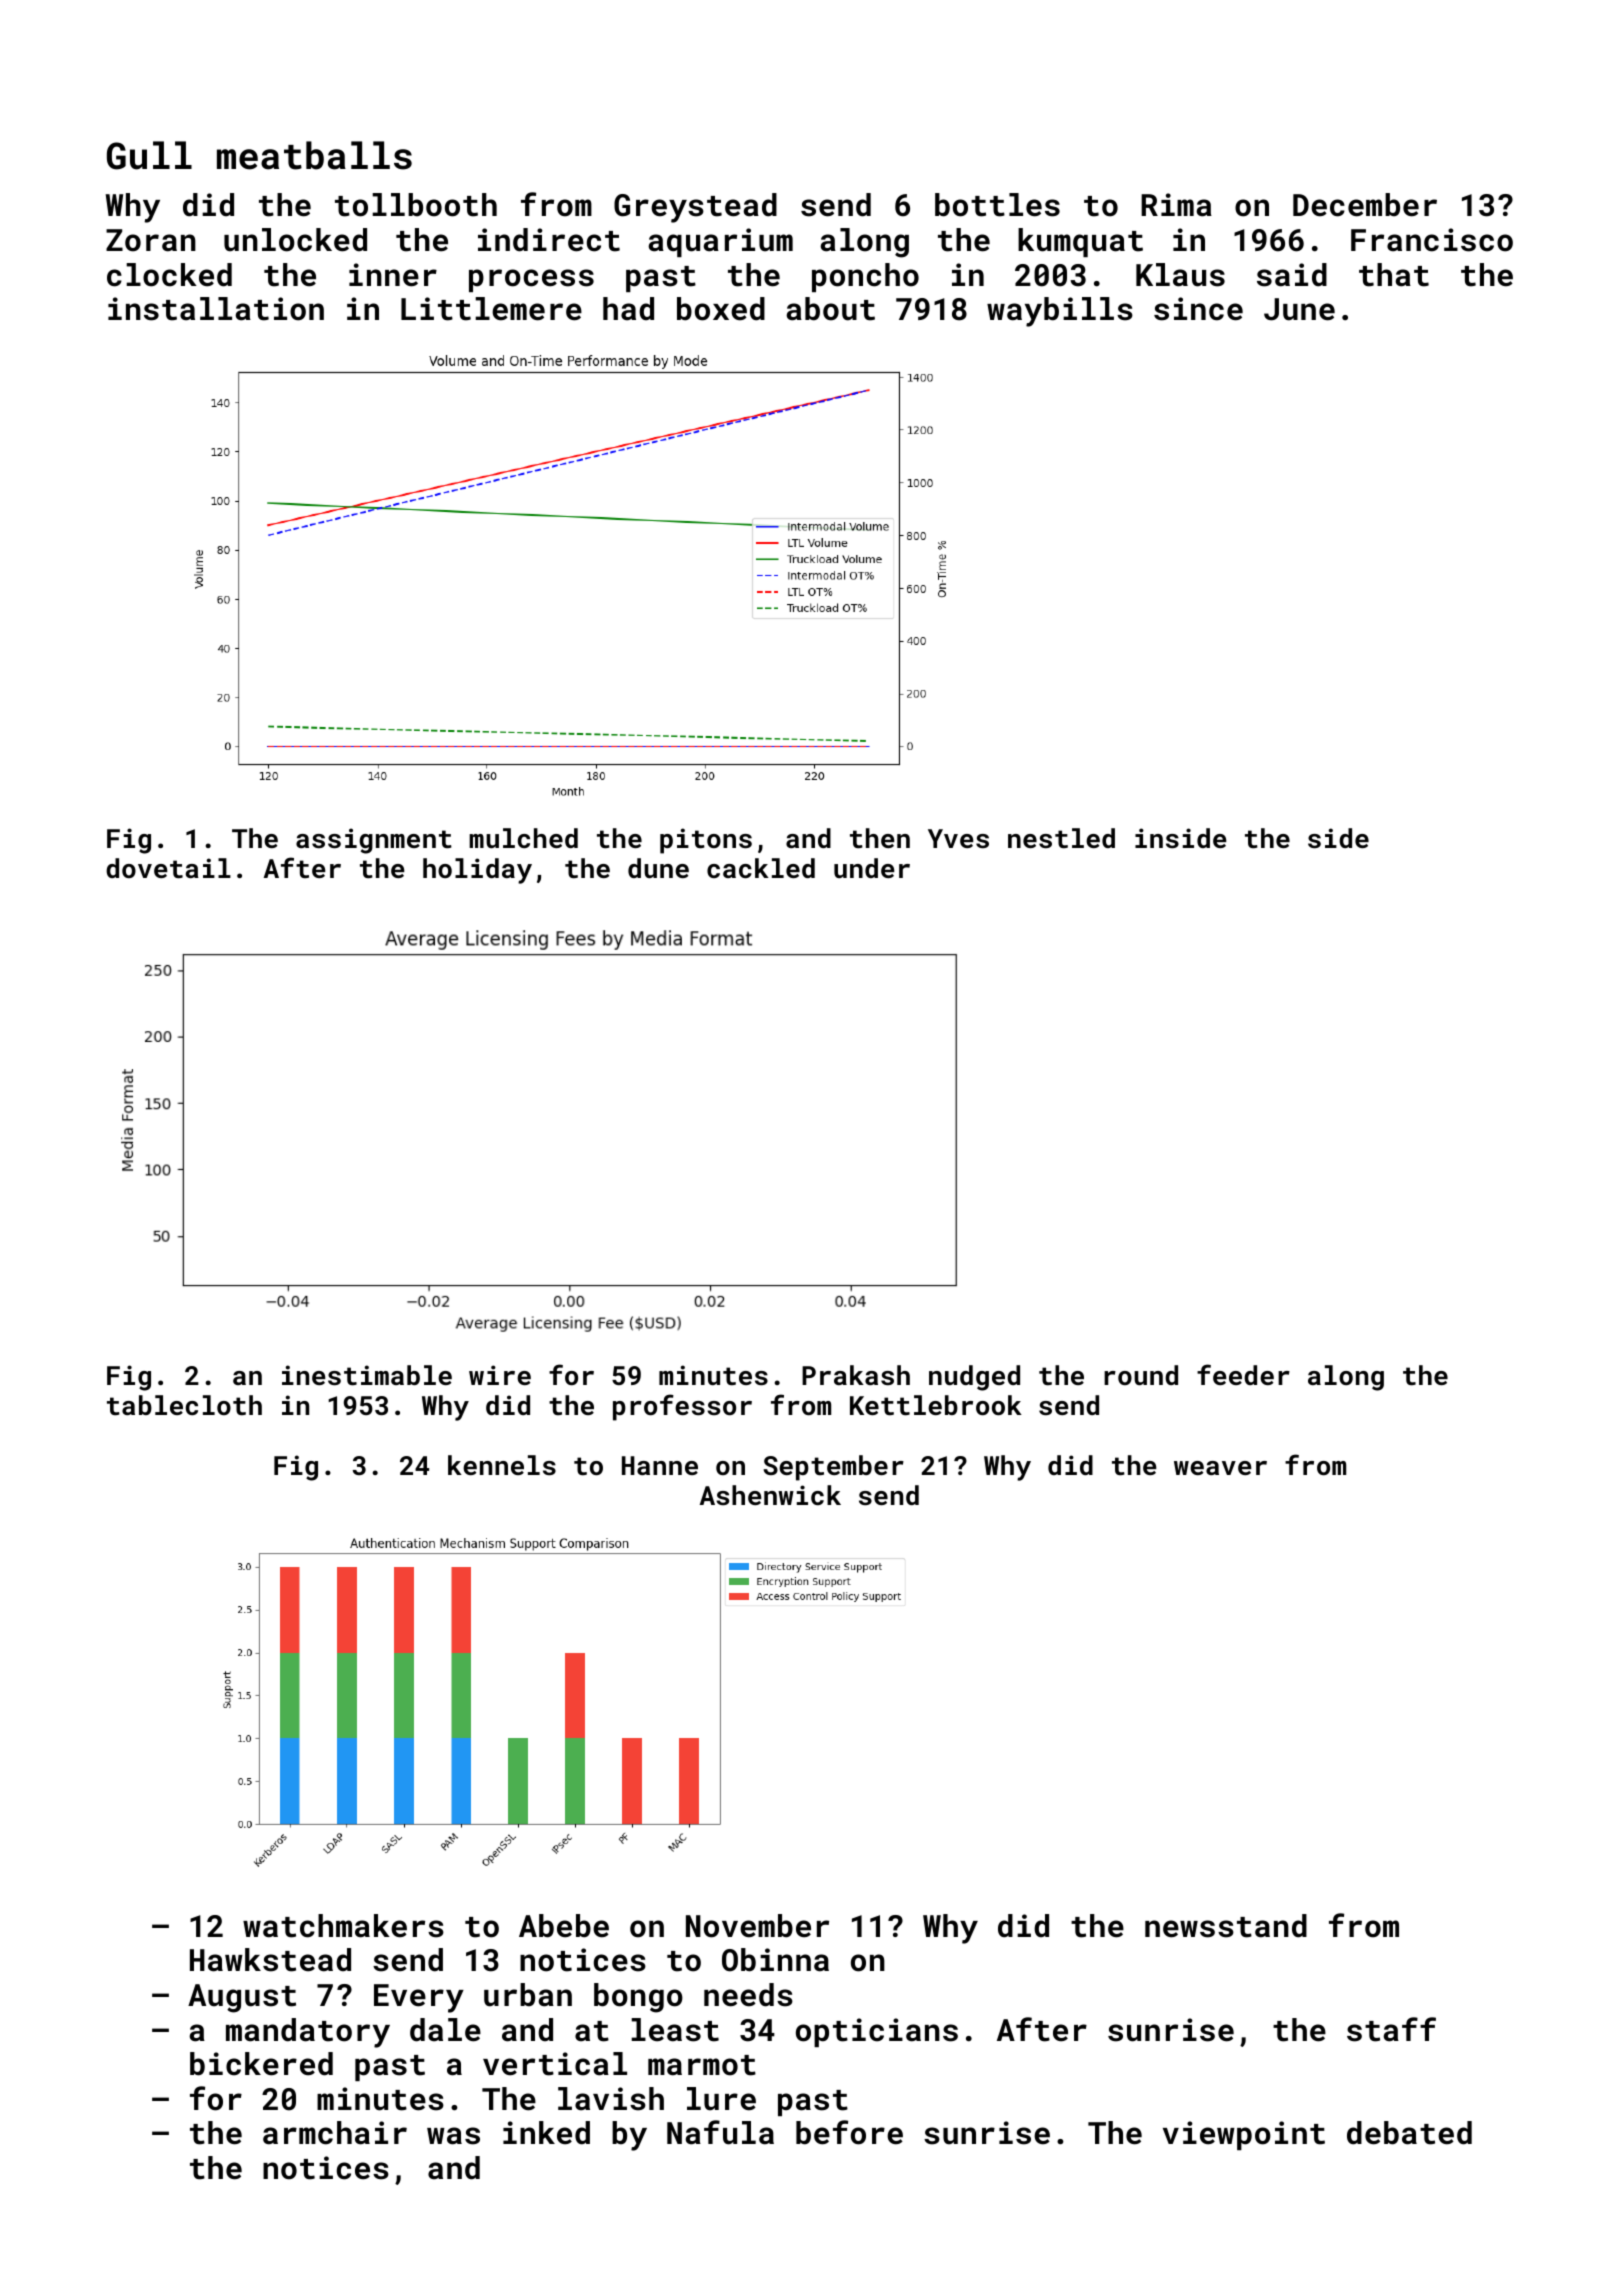 The image size is (1620, 2292). Describe the element at coordinates (1226, 1926) in the document. I see `newsstand` at that location.
